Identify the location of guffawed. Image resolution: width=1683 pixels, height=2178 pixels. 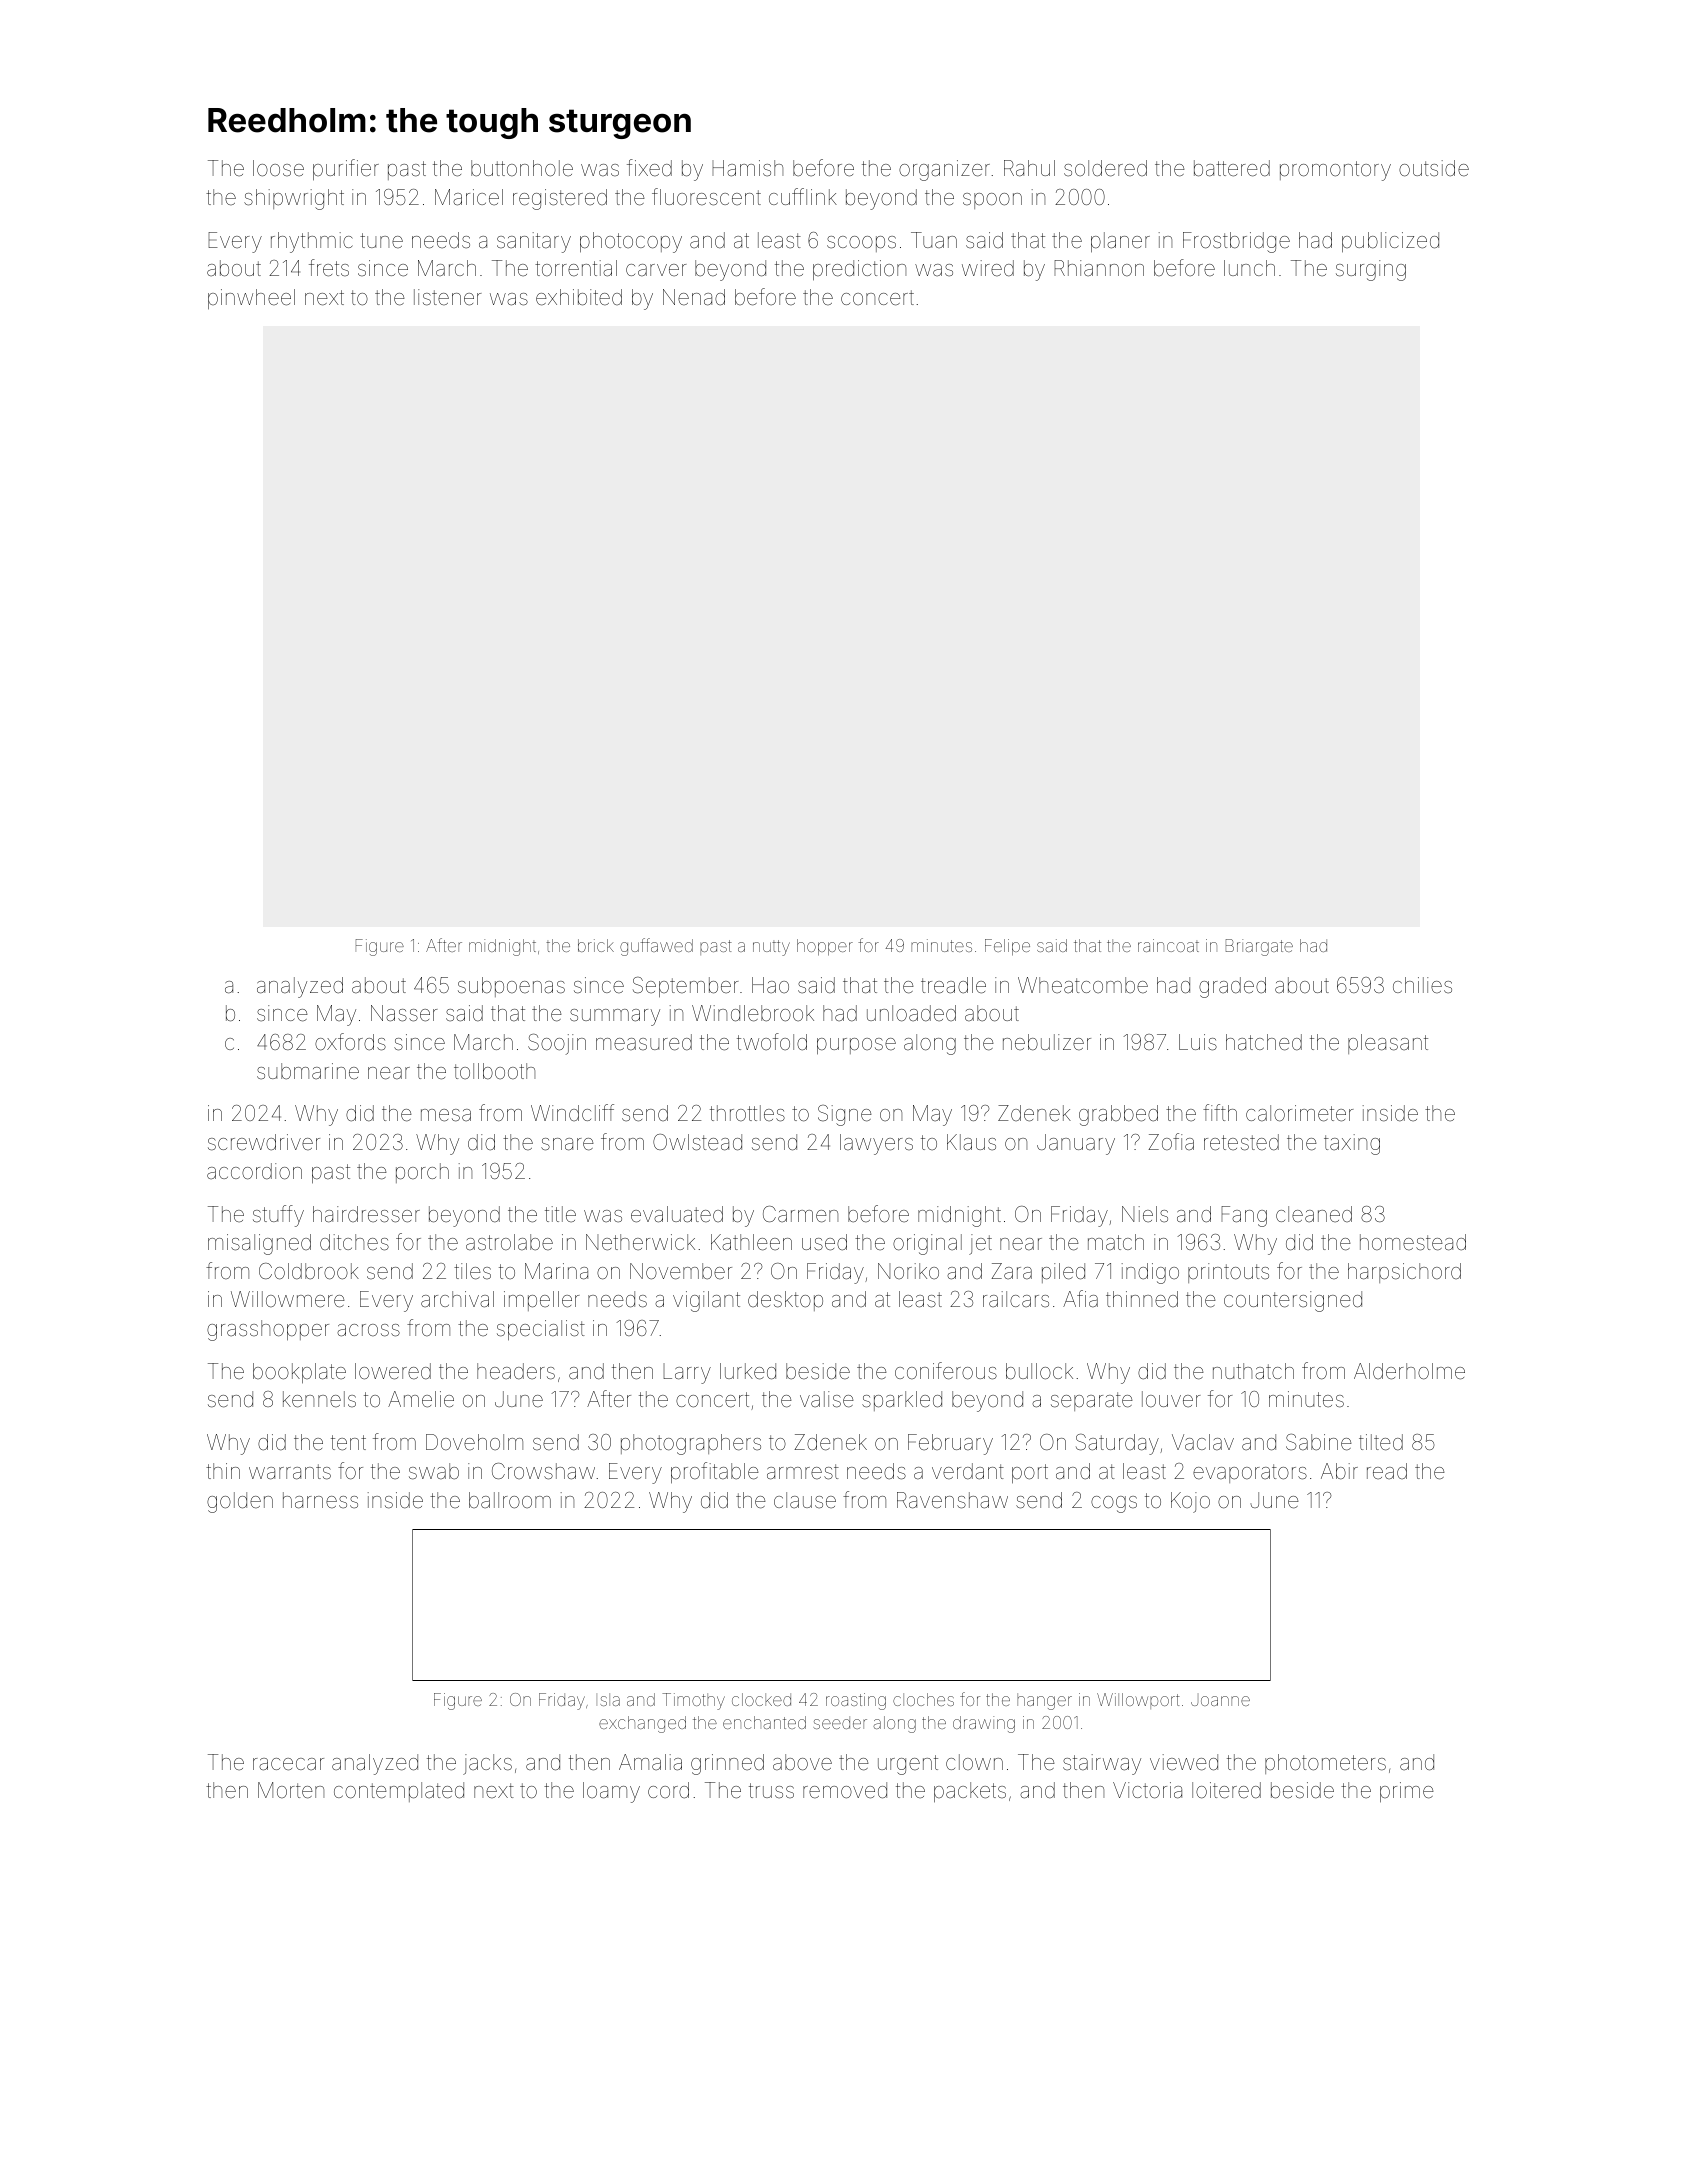
(656, 947).
